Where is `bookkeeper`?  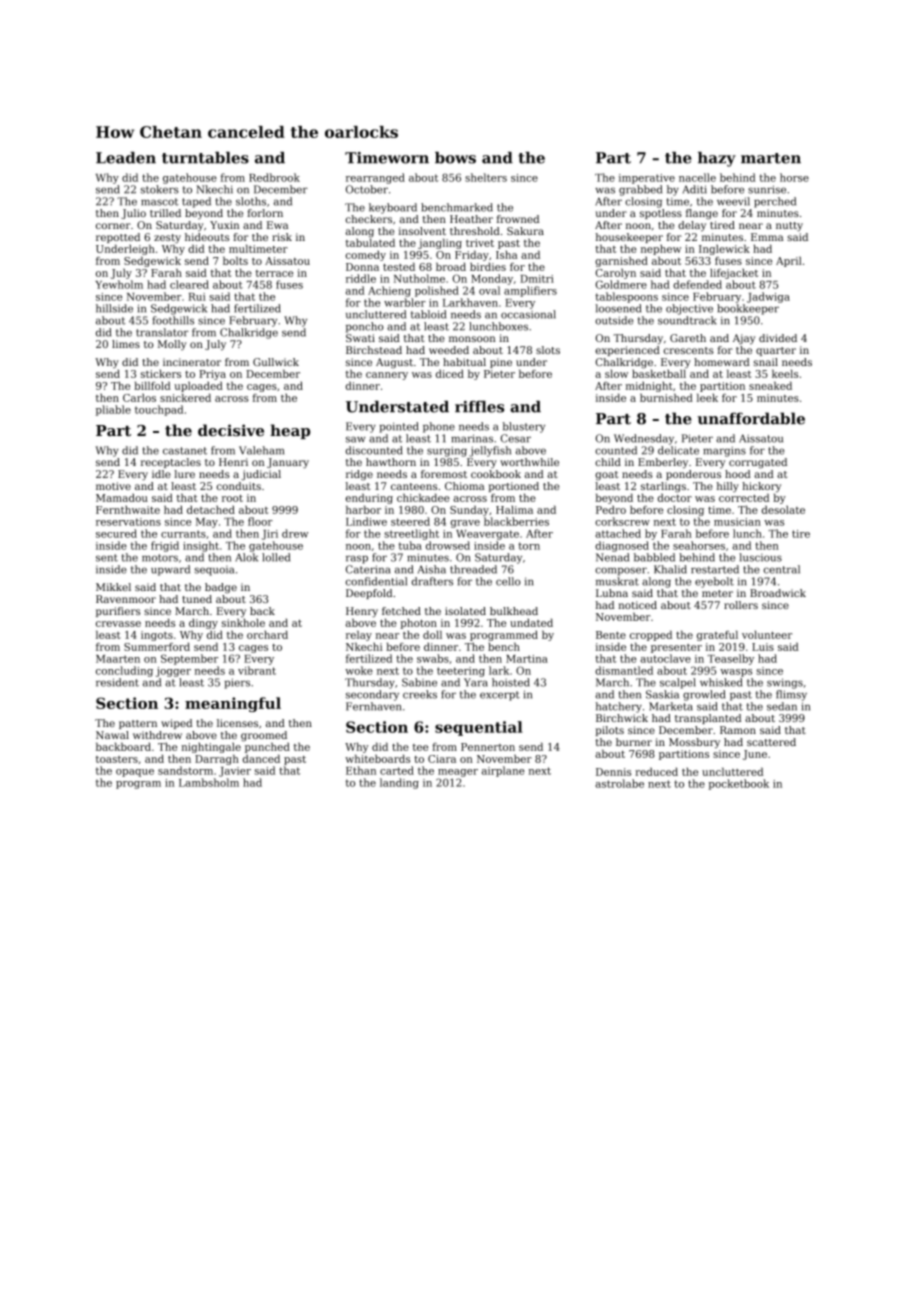
bookkeeper is located at coordinates (748, 309).
